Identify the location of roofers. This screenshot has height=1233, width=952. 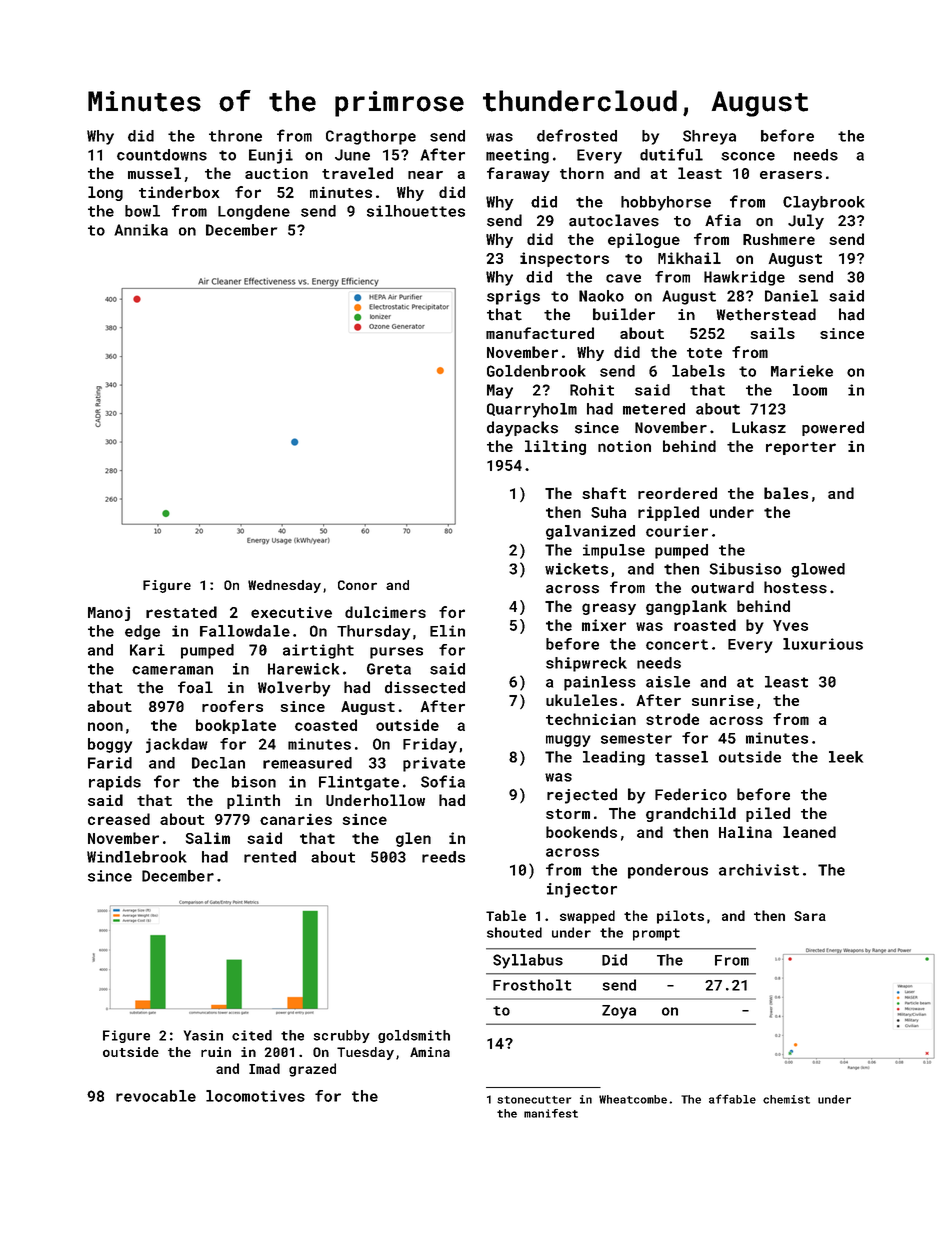
(232, 706).
